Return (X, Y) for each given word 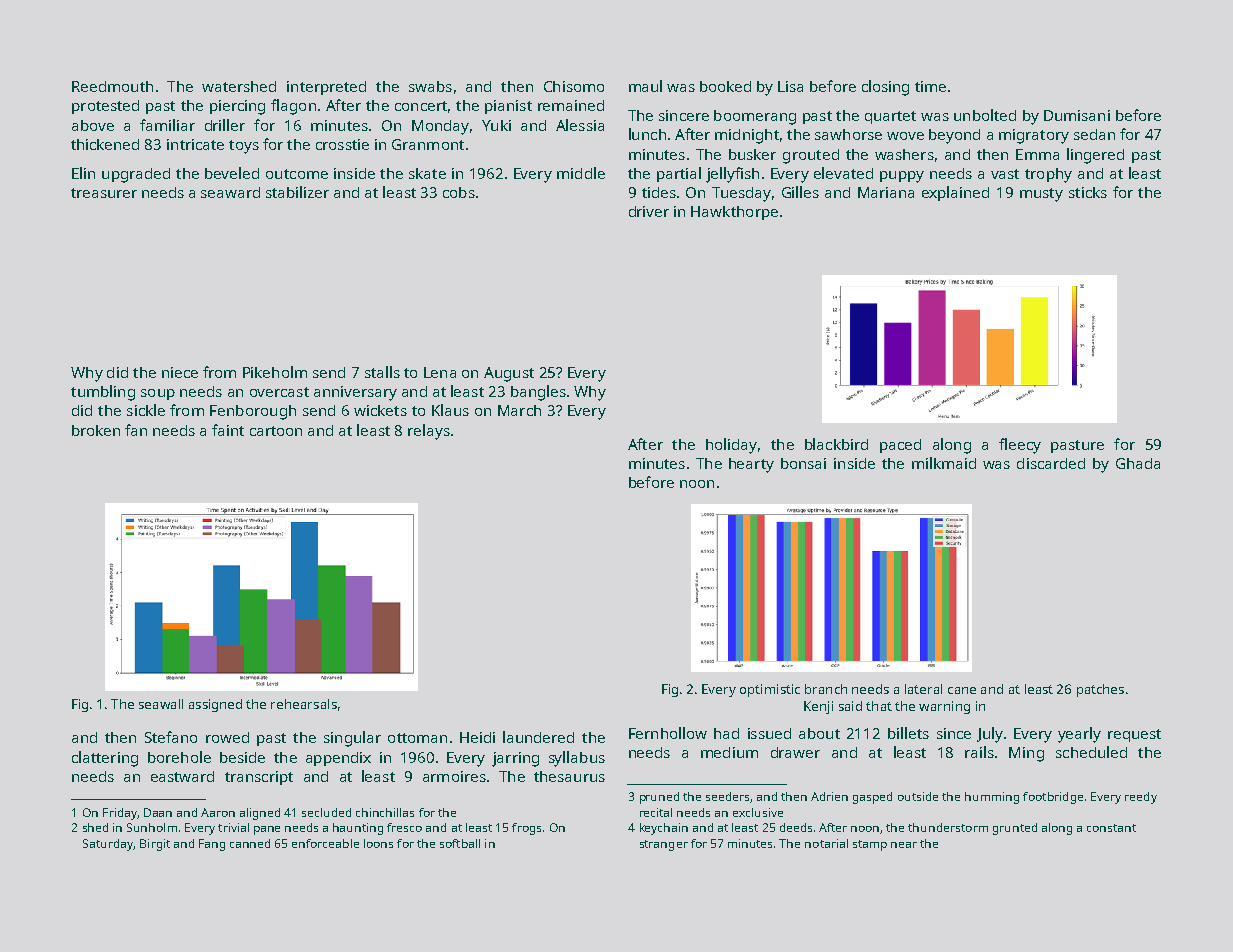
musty (1041, 195)
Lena (440, 372)
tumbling (103, 393)
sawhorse (848, 134)
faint (228, 430)
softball (460, 843)
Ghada (1138, 463)
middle (581, 173)
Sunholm (152, 827)
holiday (731, 446)
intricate (195, 144)
